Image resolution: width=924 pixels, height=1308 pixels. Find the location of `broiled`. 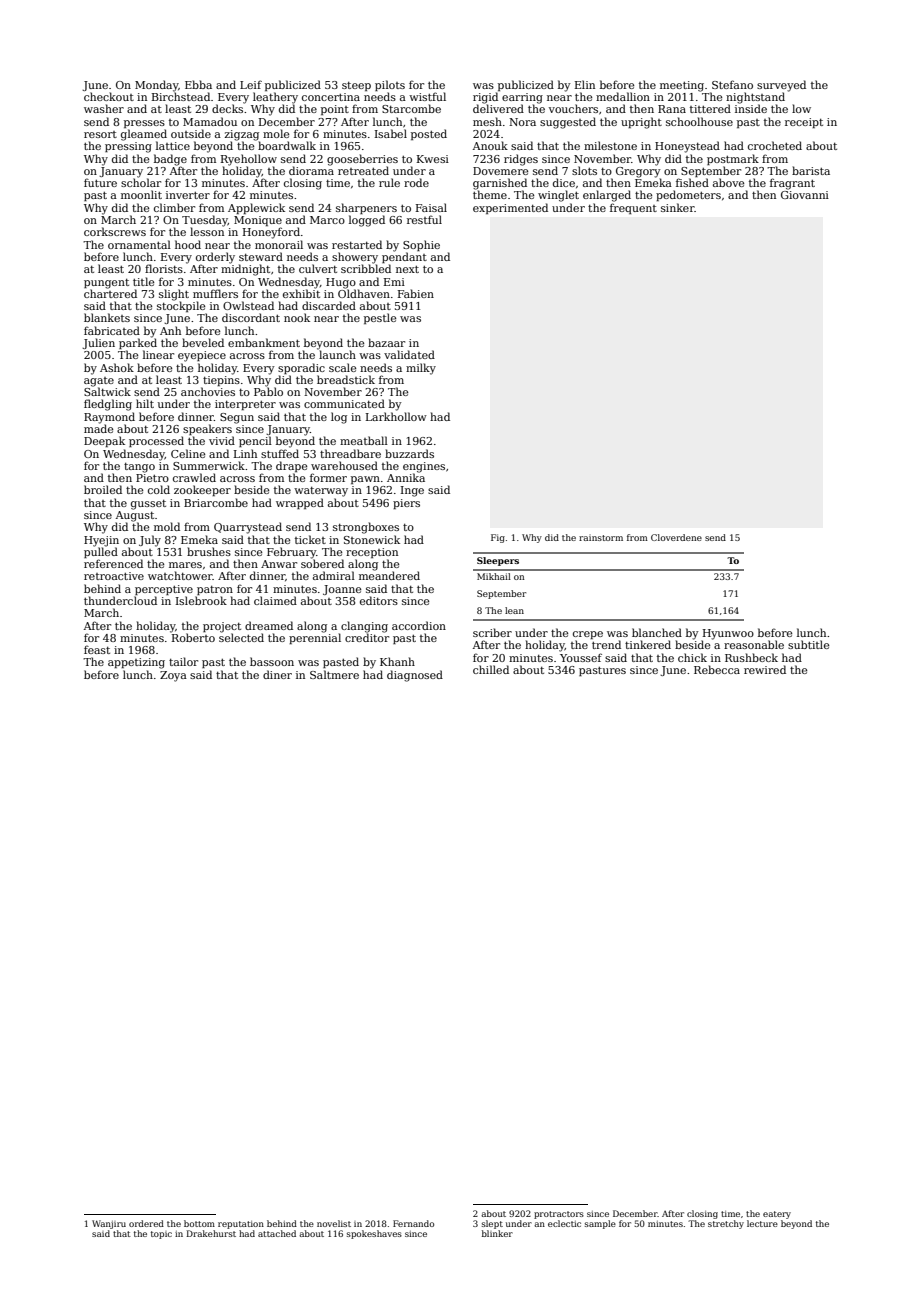

broiled is located at coordinates (103, 489).
